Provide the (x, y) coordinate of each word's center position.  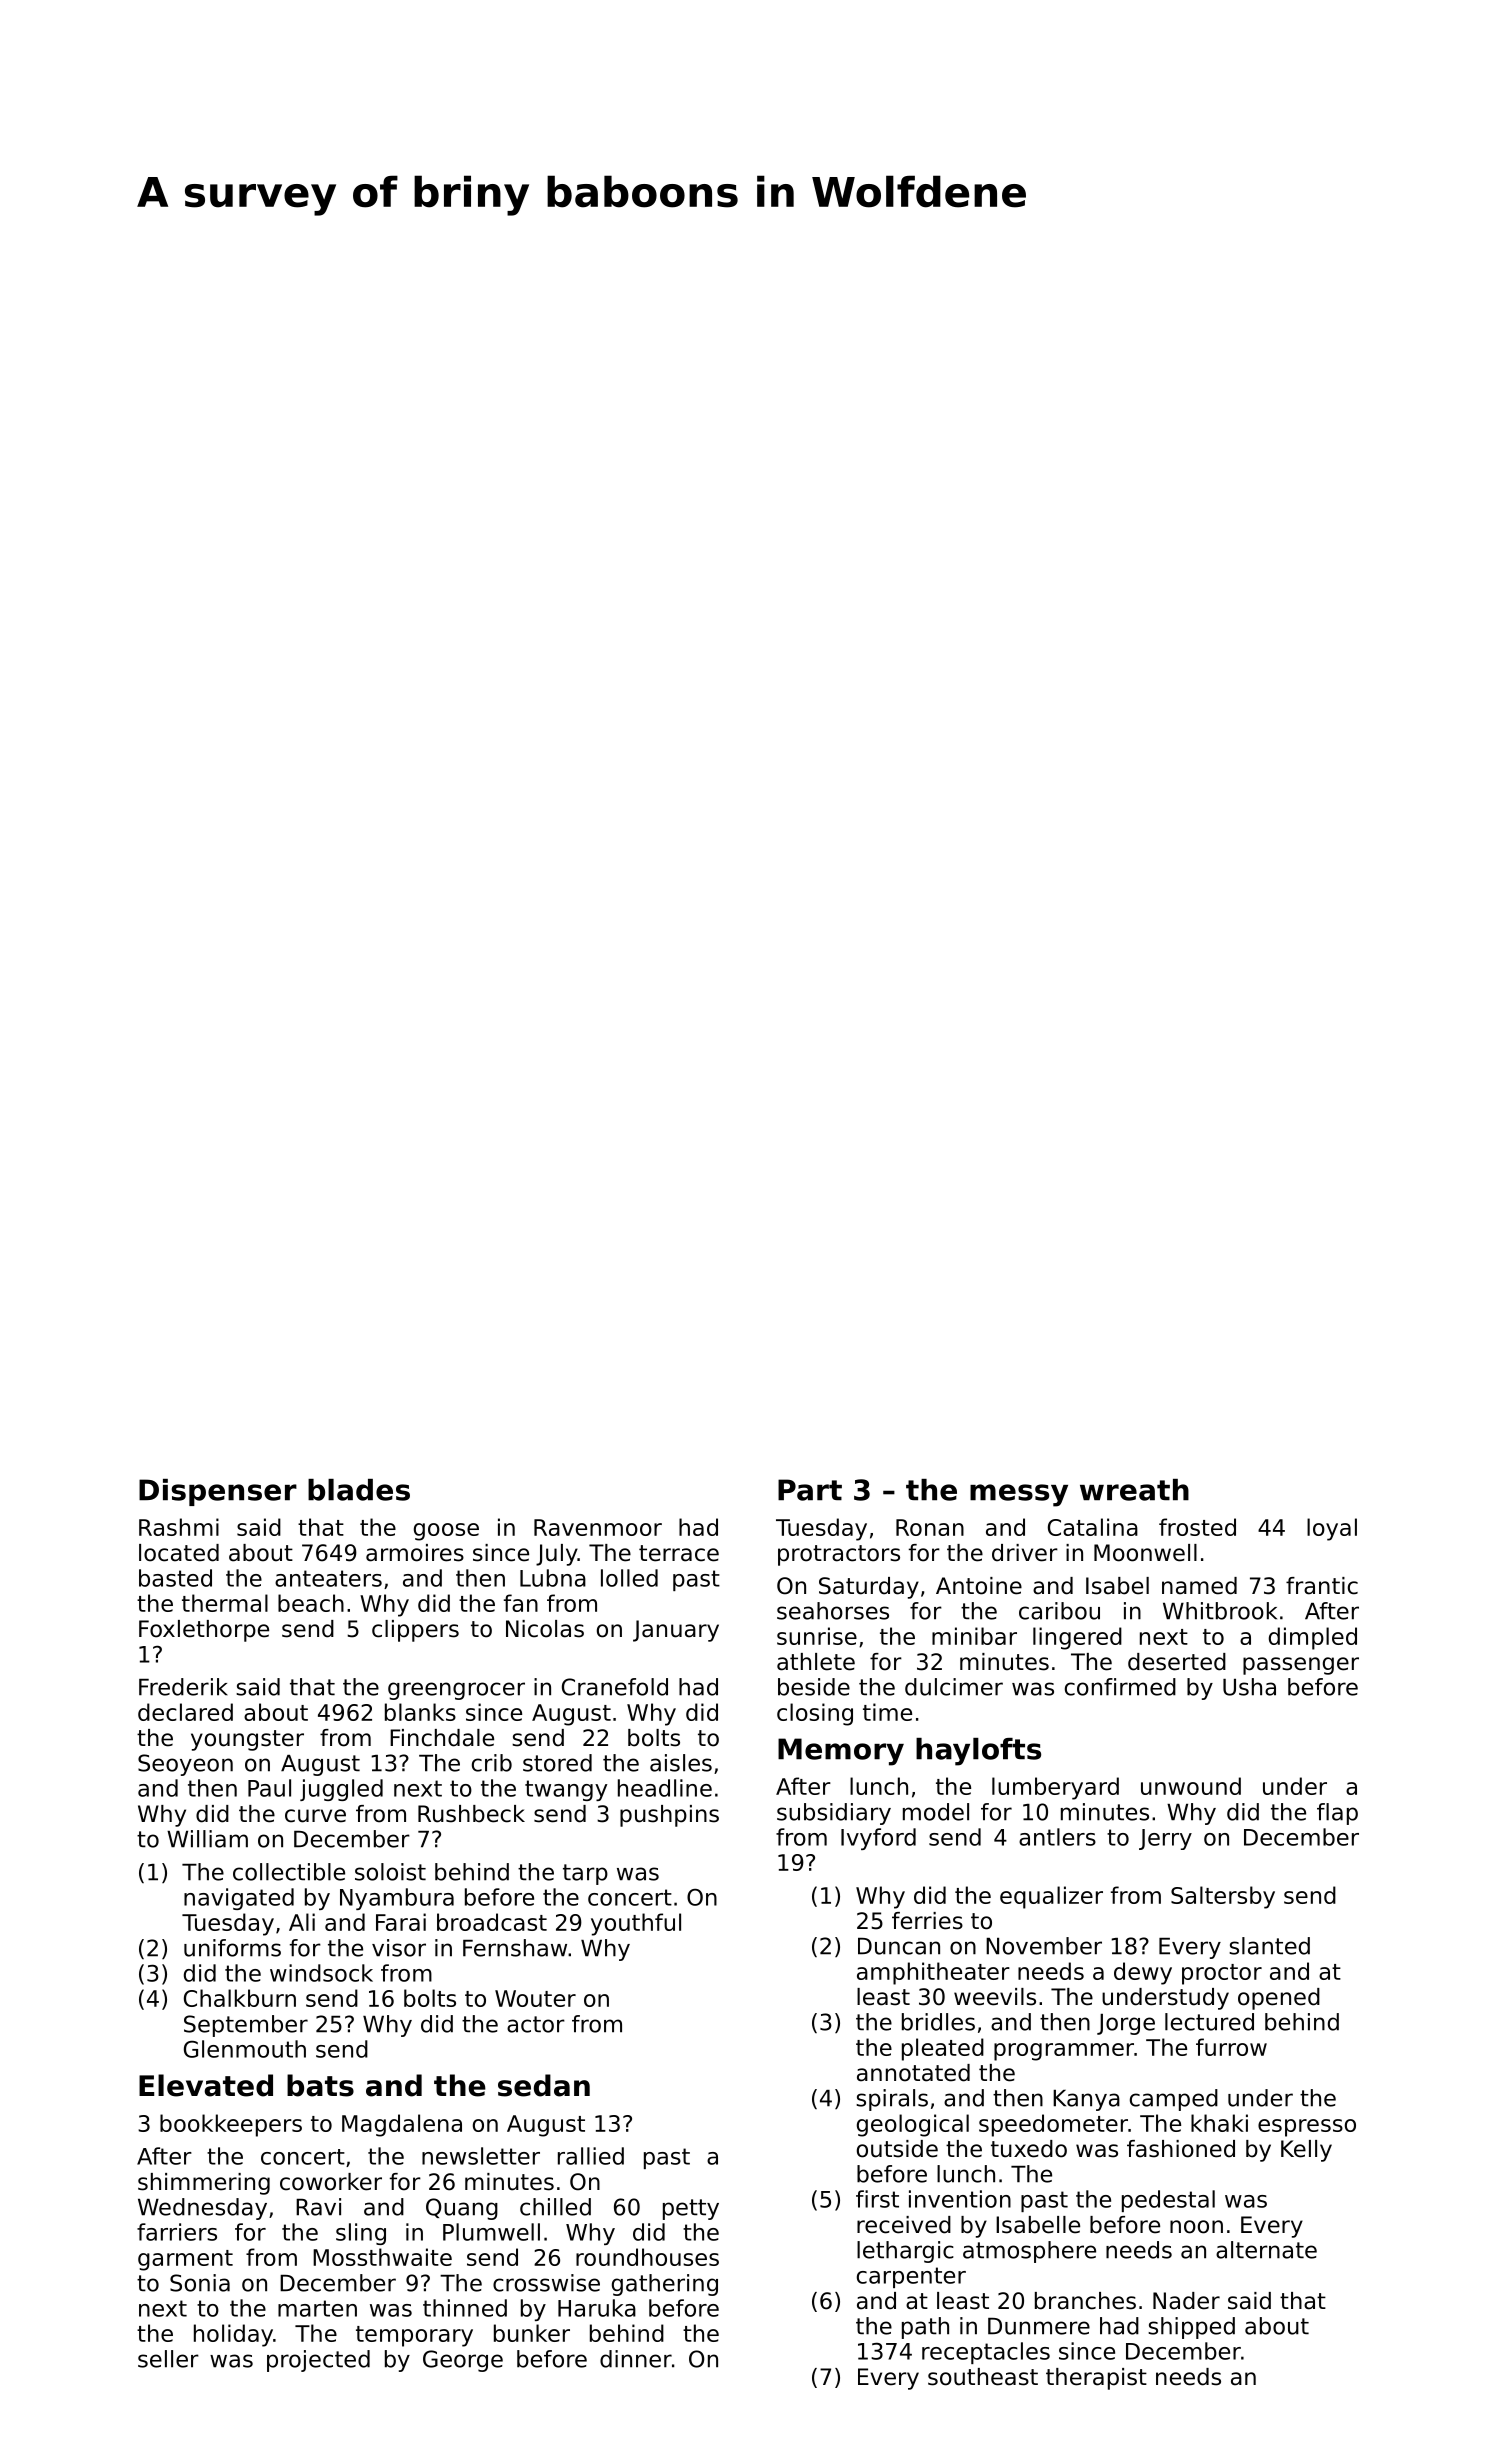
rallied (591, 2156)
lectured (1209, 2022)
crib (492, 1763)
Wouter (535, 1998)
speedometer (1053, 2125)
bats (320, 2085)
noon (1196, 2227)
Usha (1249, 1687)
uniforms (232, 1948)
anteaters (328, 1578)
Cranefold (615, 1687)
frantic (1322, 1586)
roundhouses (647, 2257)
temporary (414, 2336)
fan (521, 1603)
